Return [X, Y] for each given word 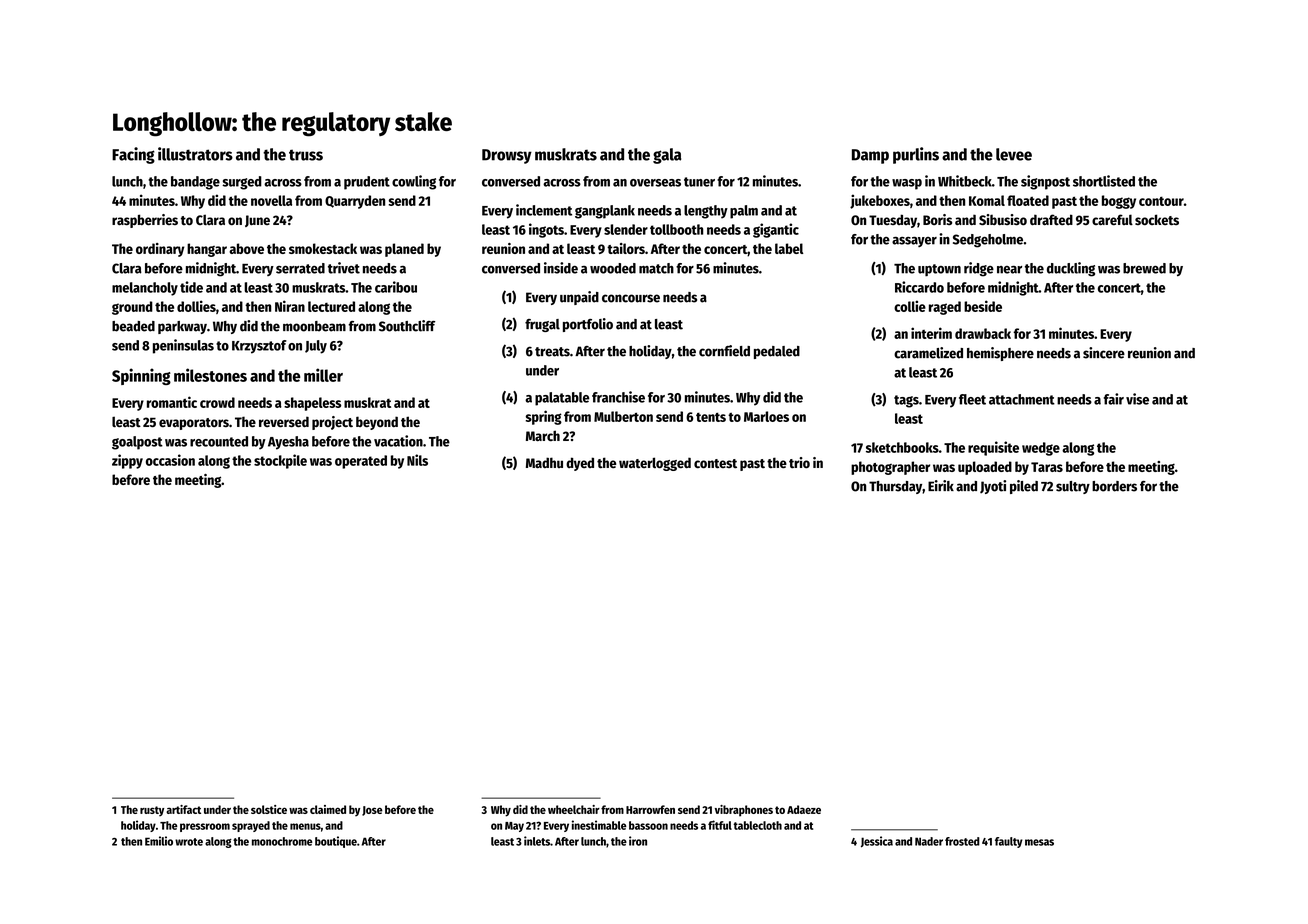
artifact [183, 809]
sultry [1073, 487]
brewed [1144, 268]
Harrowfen [650, 809]
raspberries [145, 221]
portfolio [588, 325]
